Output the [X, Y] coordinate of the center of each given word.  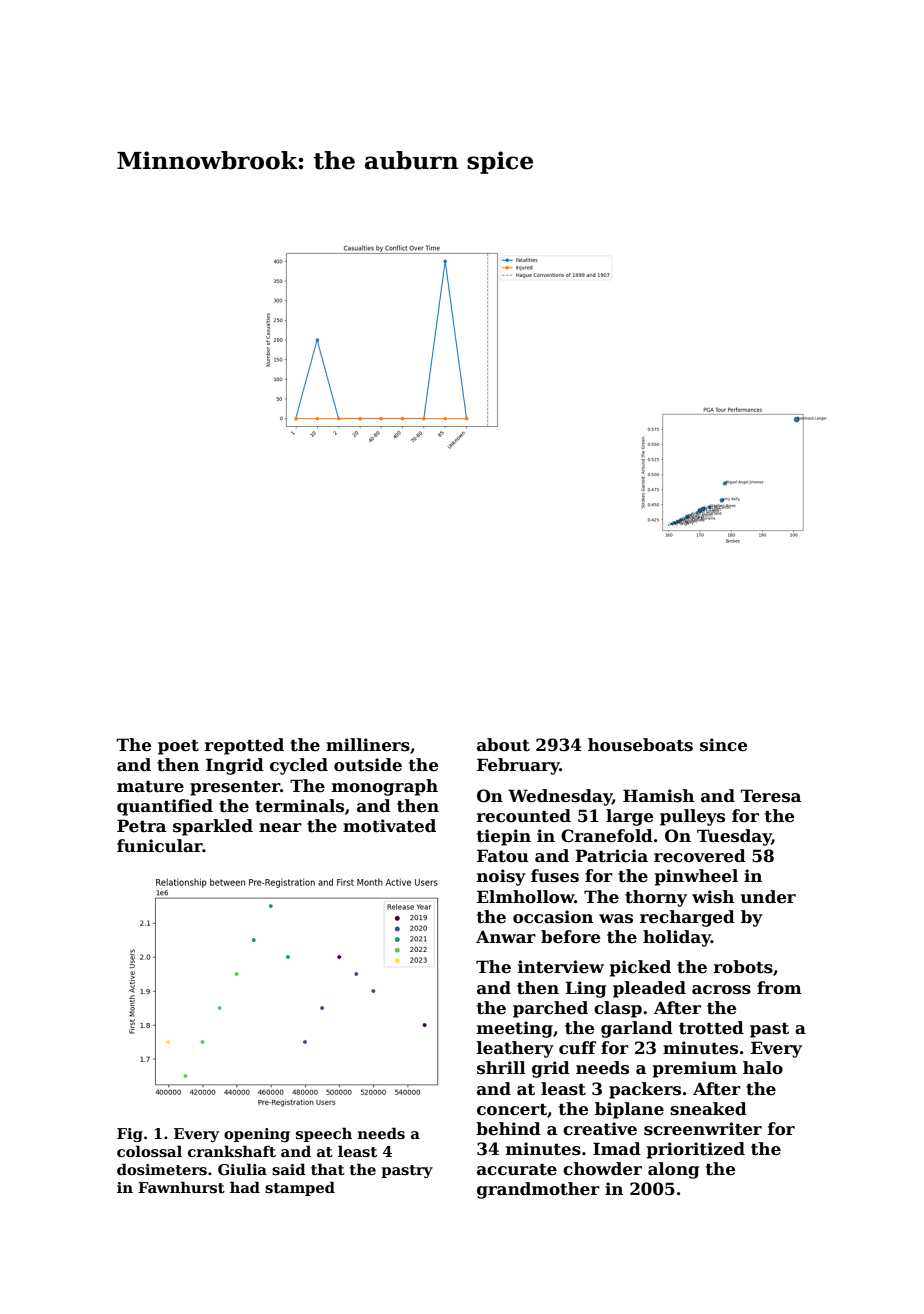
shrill [501, 1068]
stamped [300, 1188]
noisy [501, 877]
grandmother [538, 1190]
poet [178, 747]
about [503, 745]
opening [257, 1135]
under [768, 897]
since [723, 745]
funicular [160, 846]
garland [637, 1029]
